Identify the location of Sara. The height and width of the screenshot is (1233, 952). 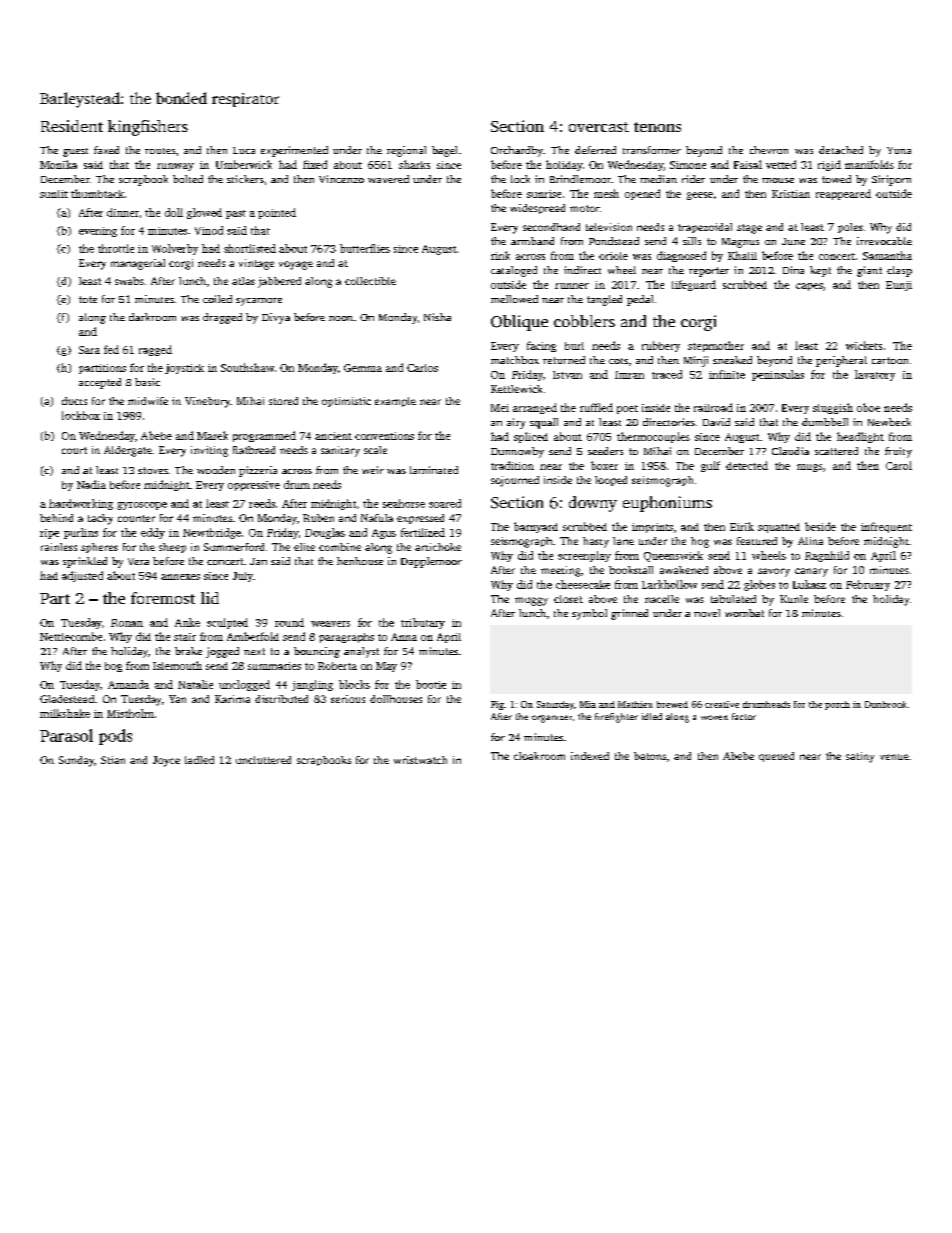
(89, 350).
